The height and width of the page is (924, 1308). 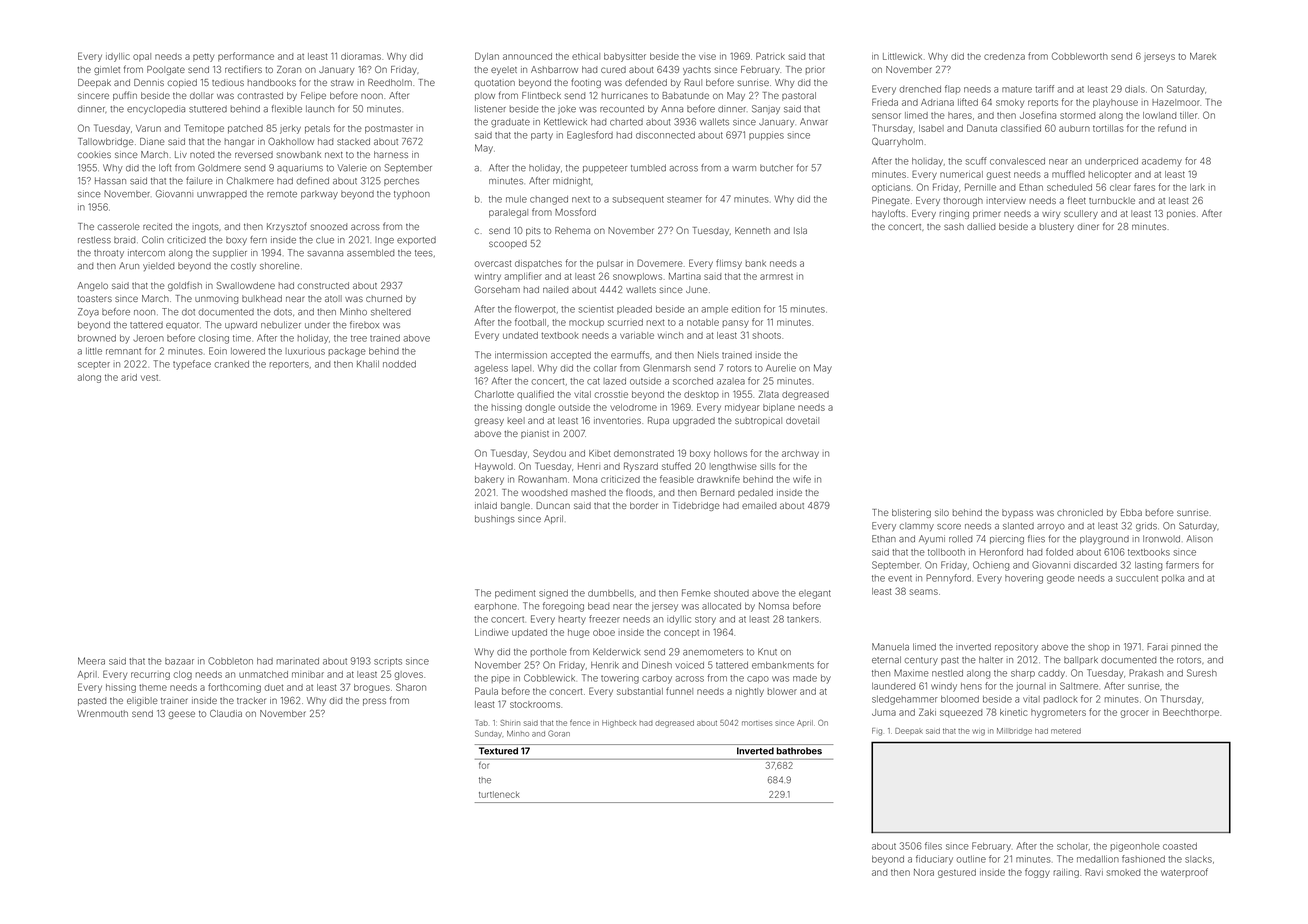 I want to click on babysitter, so click(x=625, y=57).
